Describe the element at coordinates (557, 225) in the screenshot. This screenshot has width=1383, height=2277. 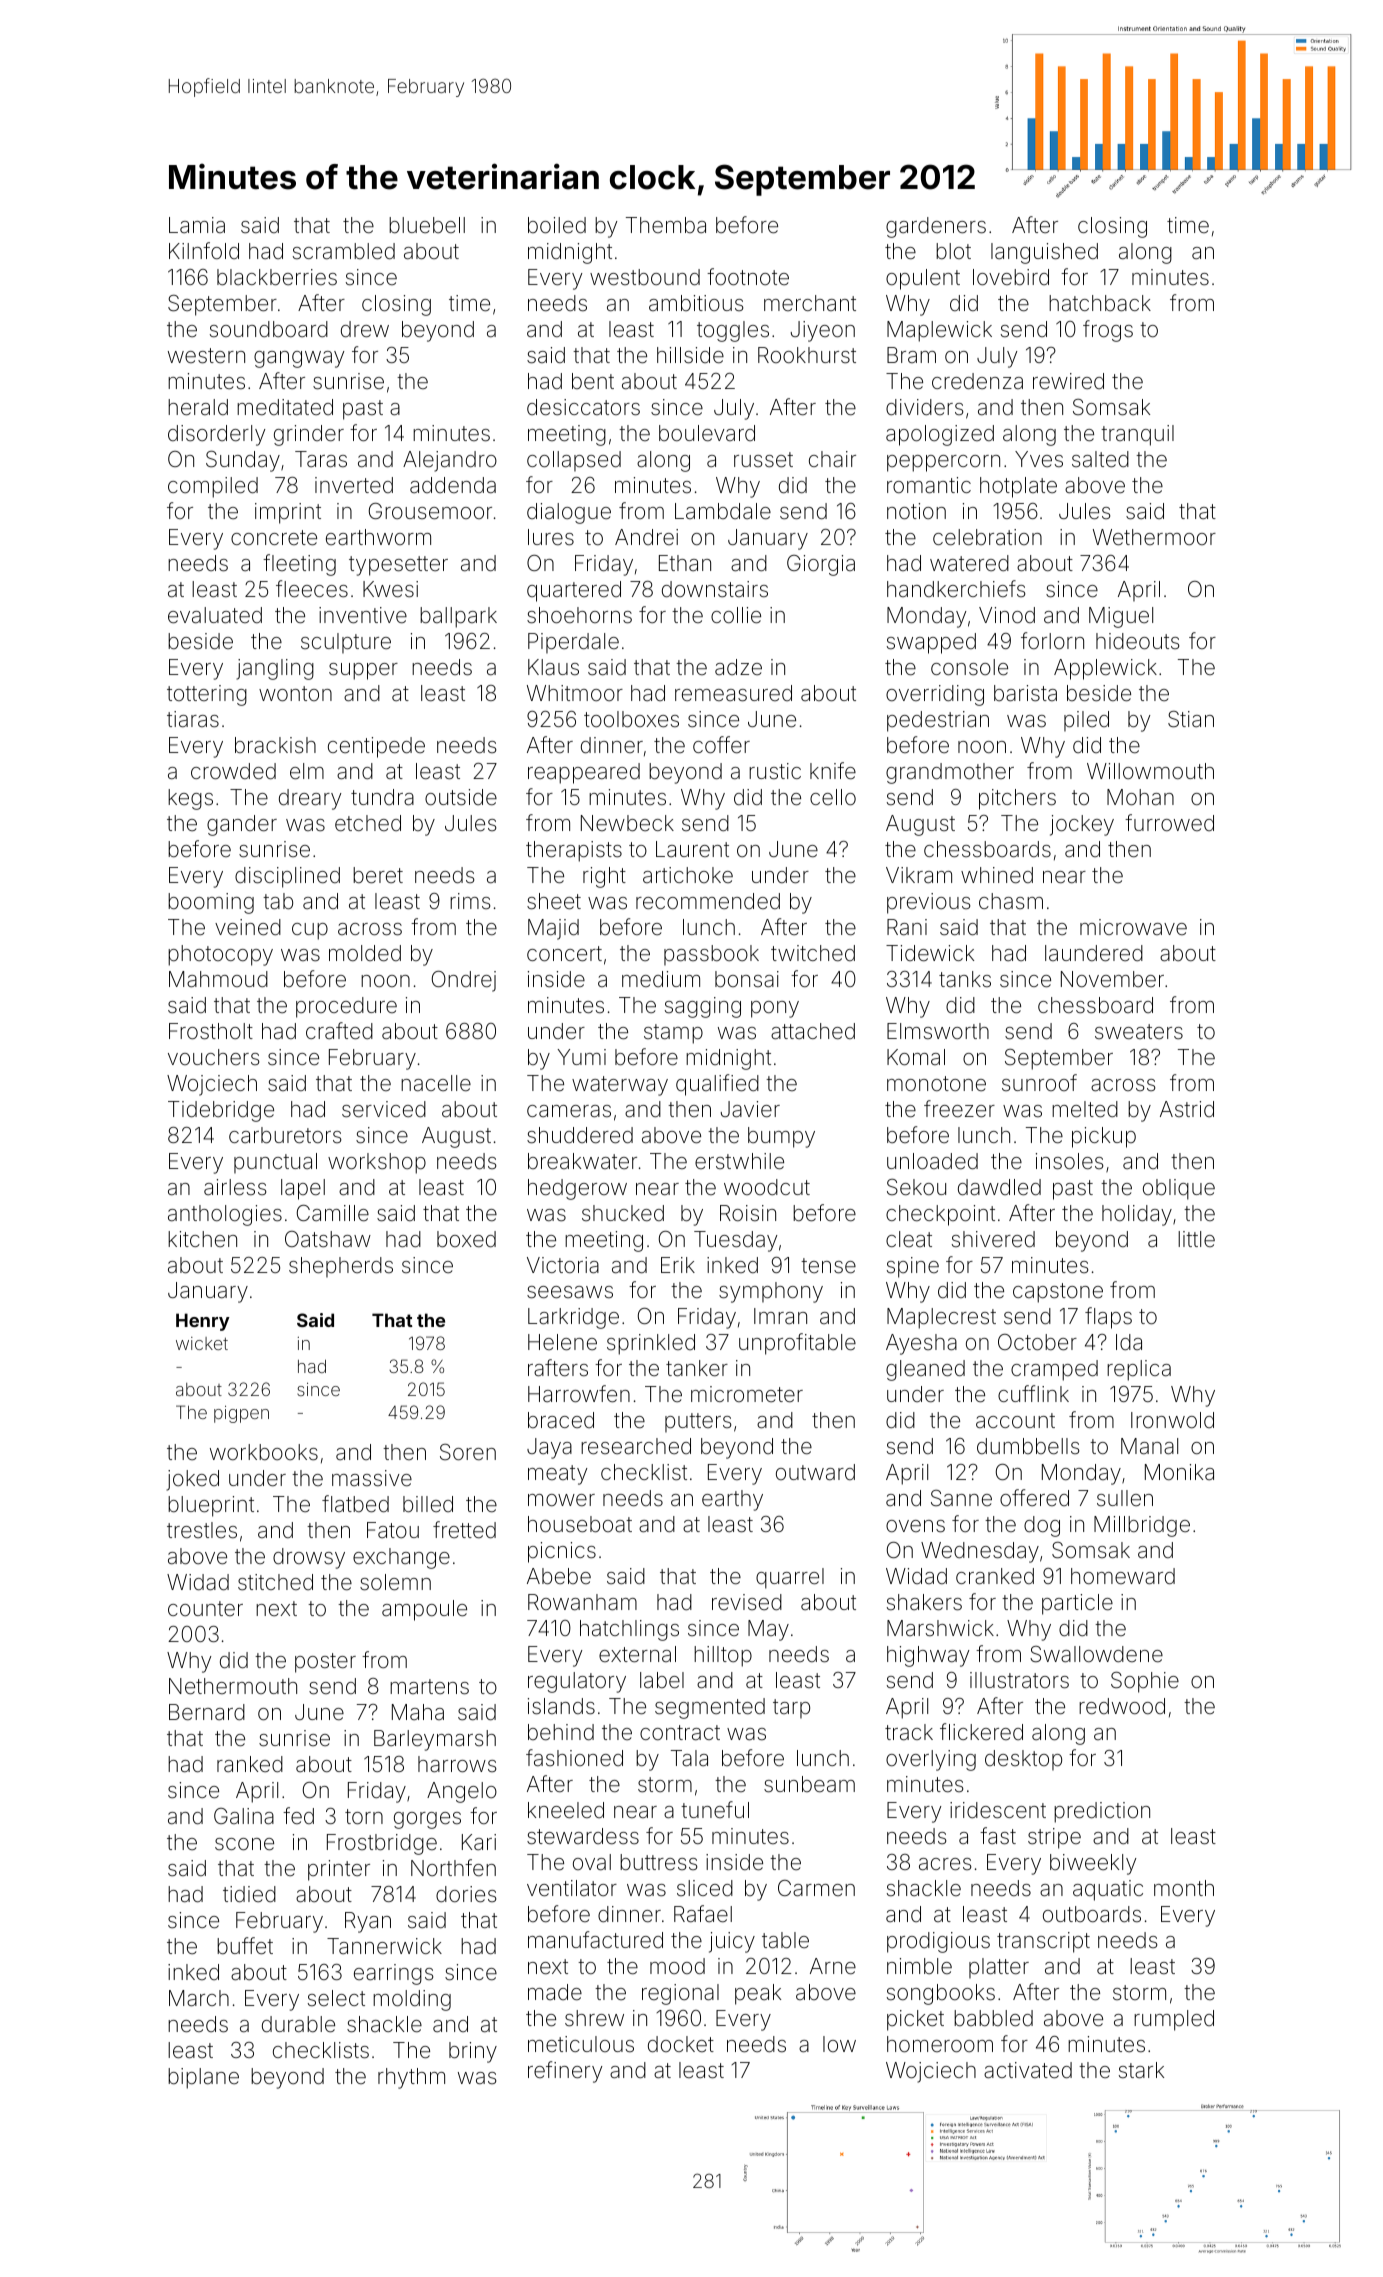
I see `boiled` at that location.
